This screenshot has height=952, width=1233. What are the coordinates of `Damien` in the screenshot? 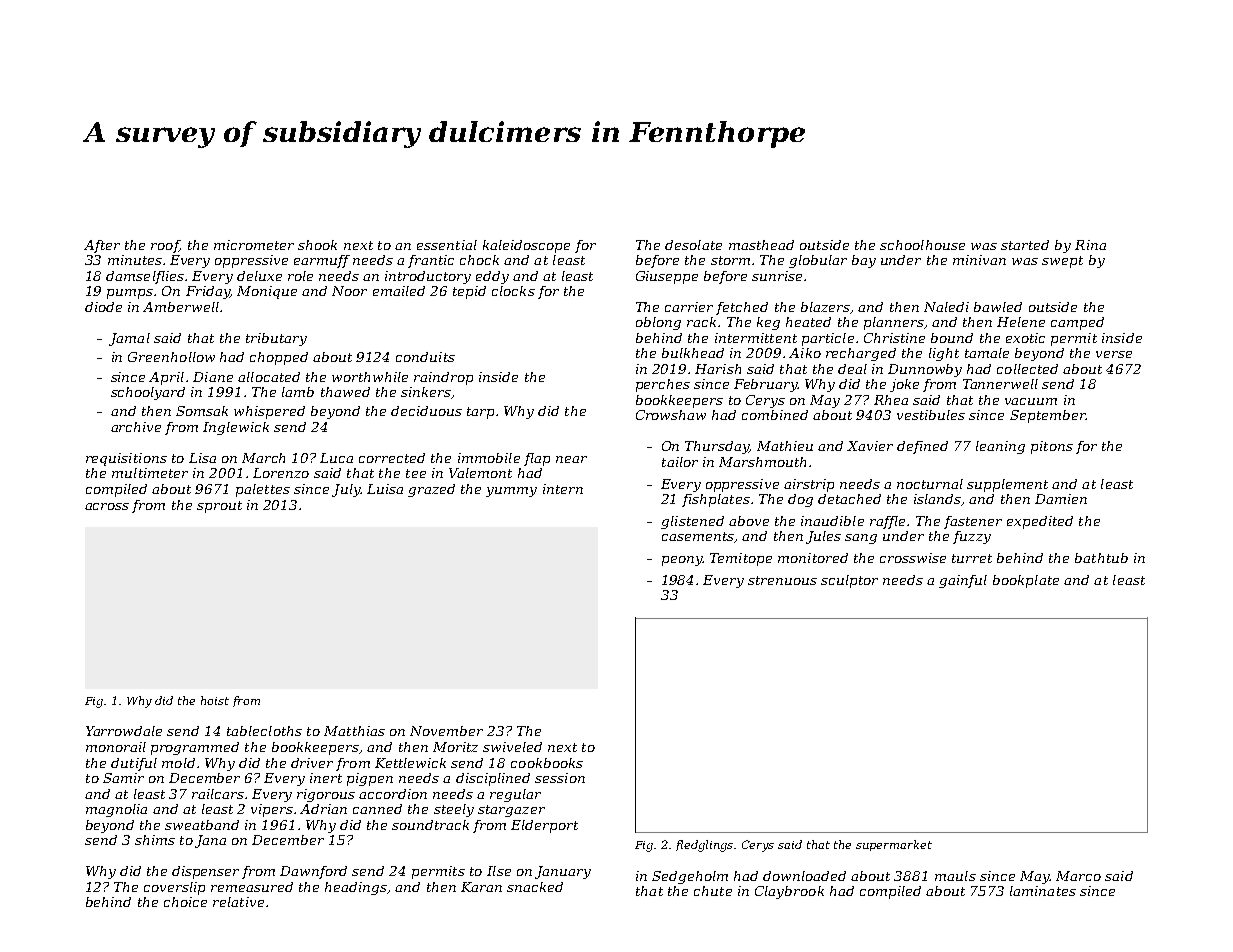 It's located at (1061, 499).
